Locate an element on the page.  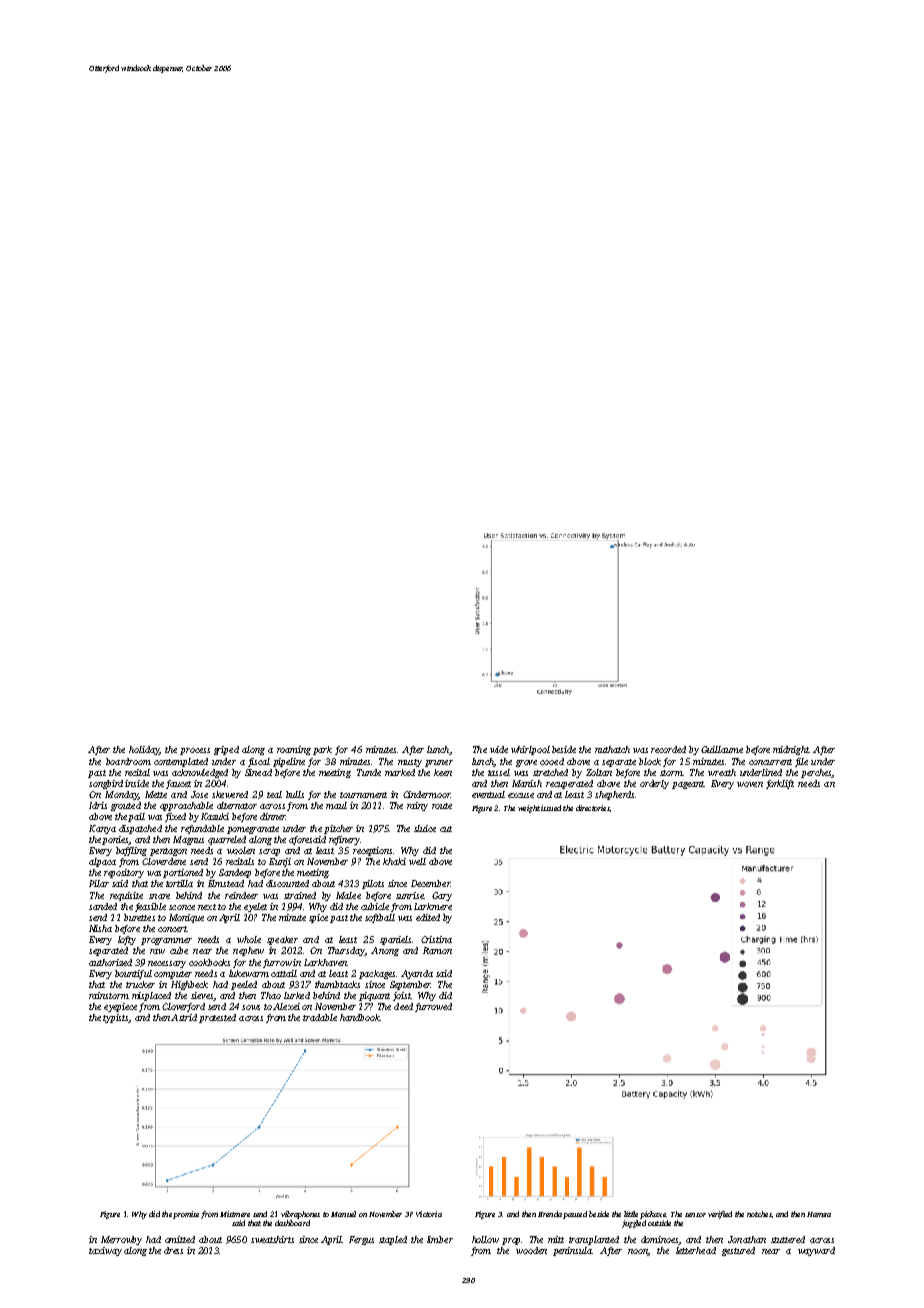
wide is located at coordinates (499, 749).
